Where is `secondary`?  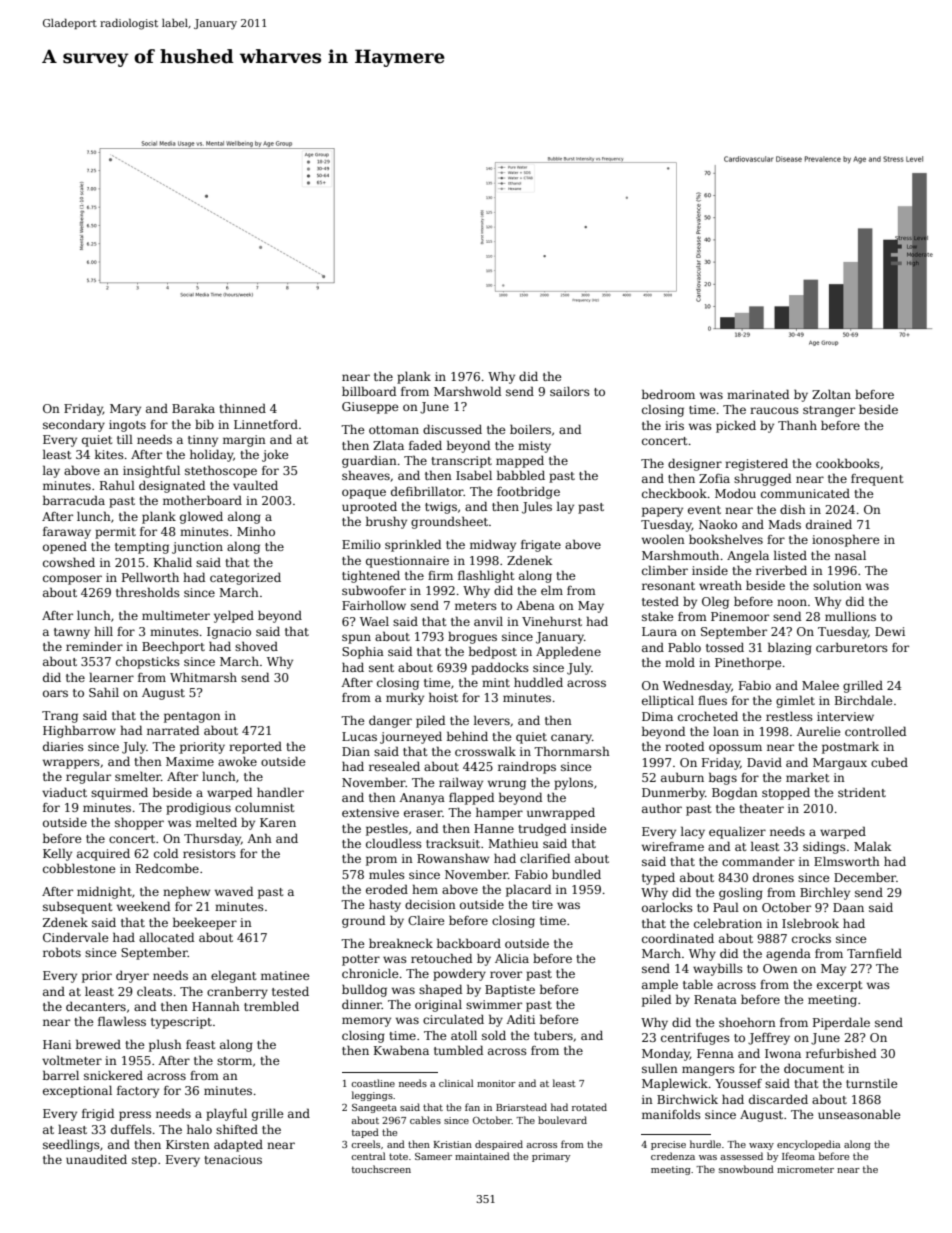 secondary is located at coordinates (74, 425).
